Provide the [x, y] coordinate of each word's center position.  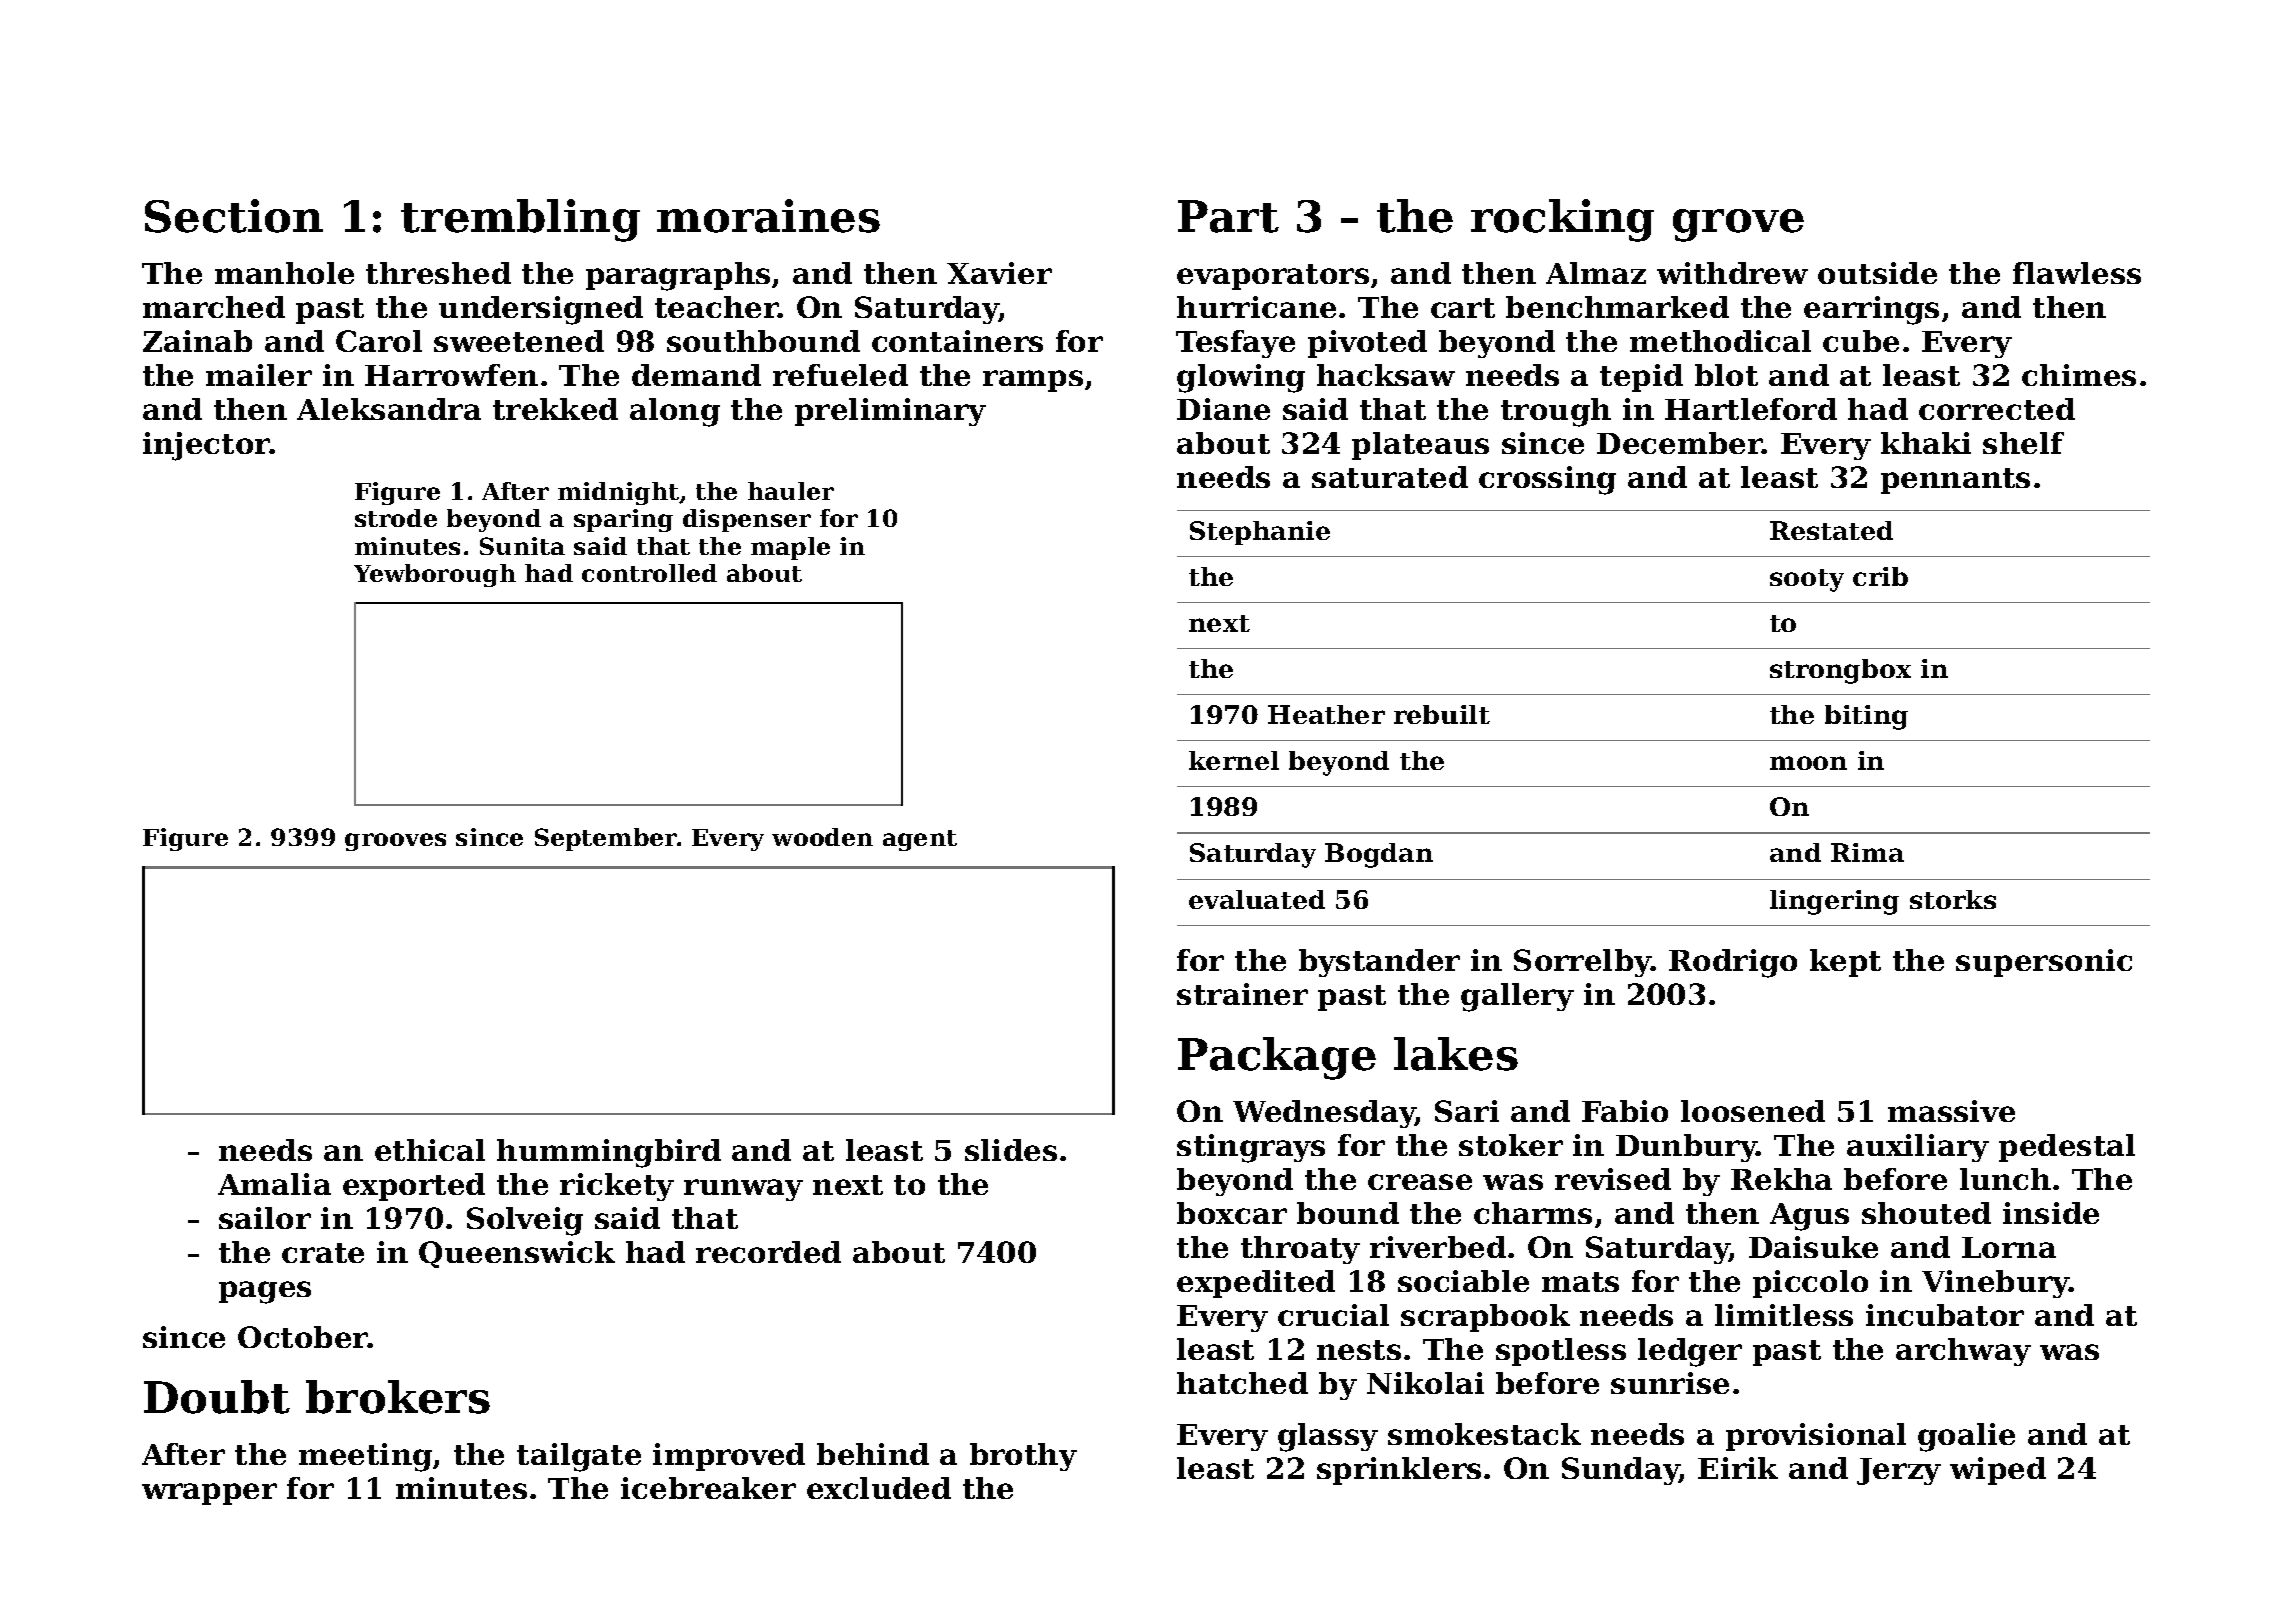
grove [1738, 225]
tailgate [579, 1457]
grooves [395, 842]
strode [396, 518]
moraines [768, 216]
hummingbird [609, 1153]
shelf [2023, 443]
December [1680, 443]
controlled [649, 573]
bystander [1379, 963]
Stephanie [1260, 533]
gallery [1517, 997]
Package [1277, 1058]
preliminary [890, 412]
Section [234, 216]
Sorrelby [1582, 963]
